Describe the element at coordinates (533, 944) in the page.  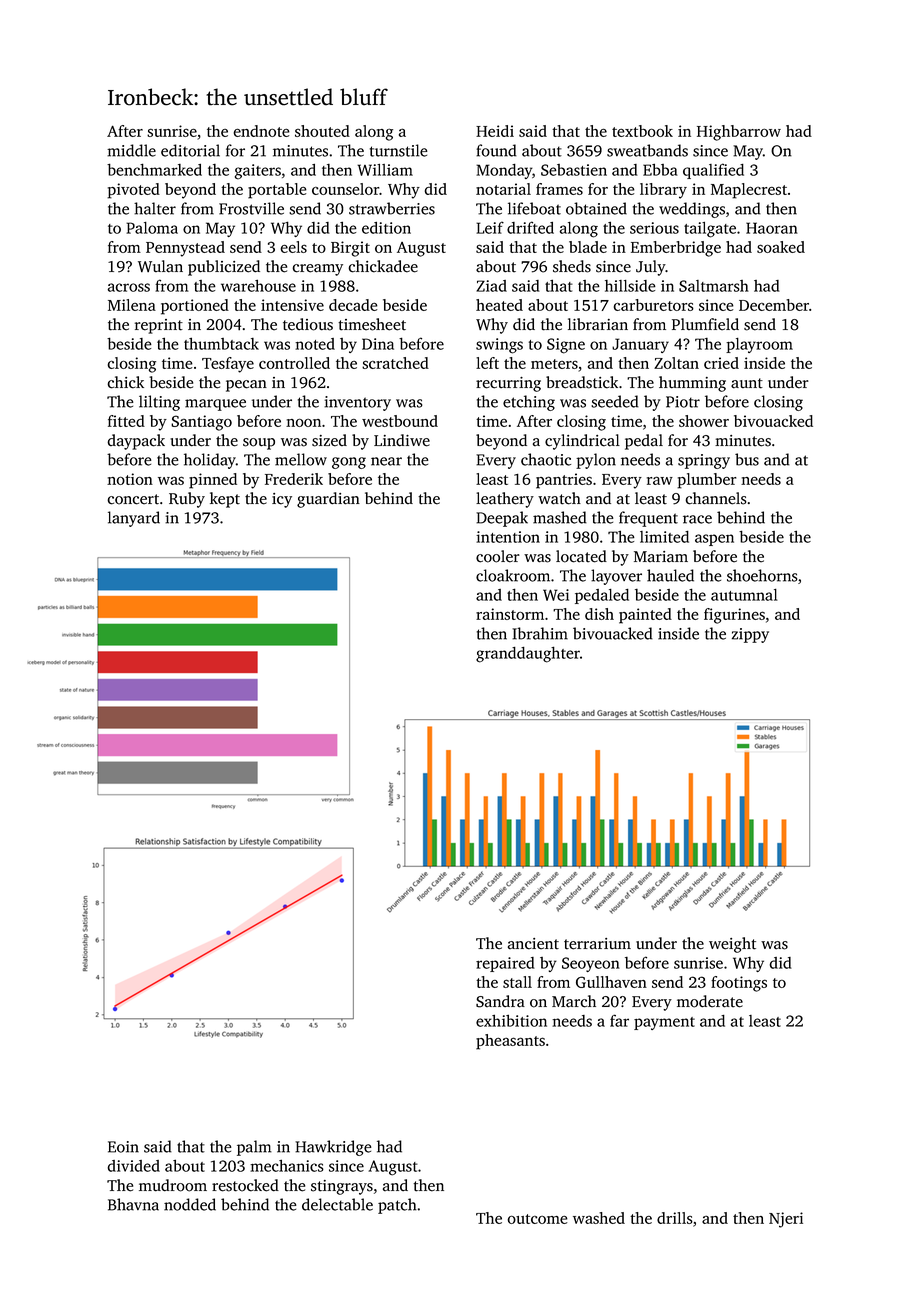
I see `ancient` at that location.
